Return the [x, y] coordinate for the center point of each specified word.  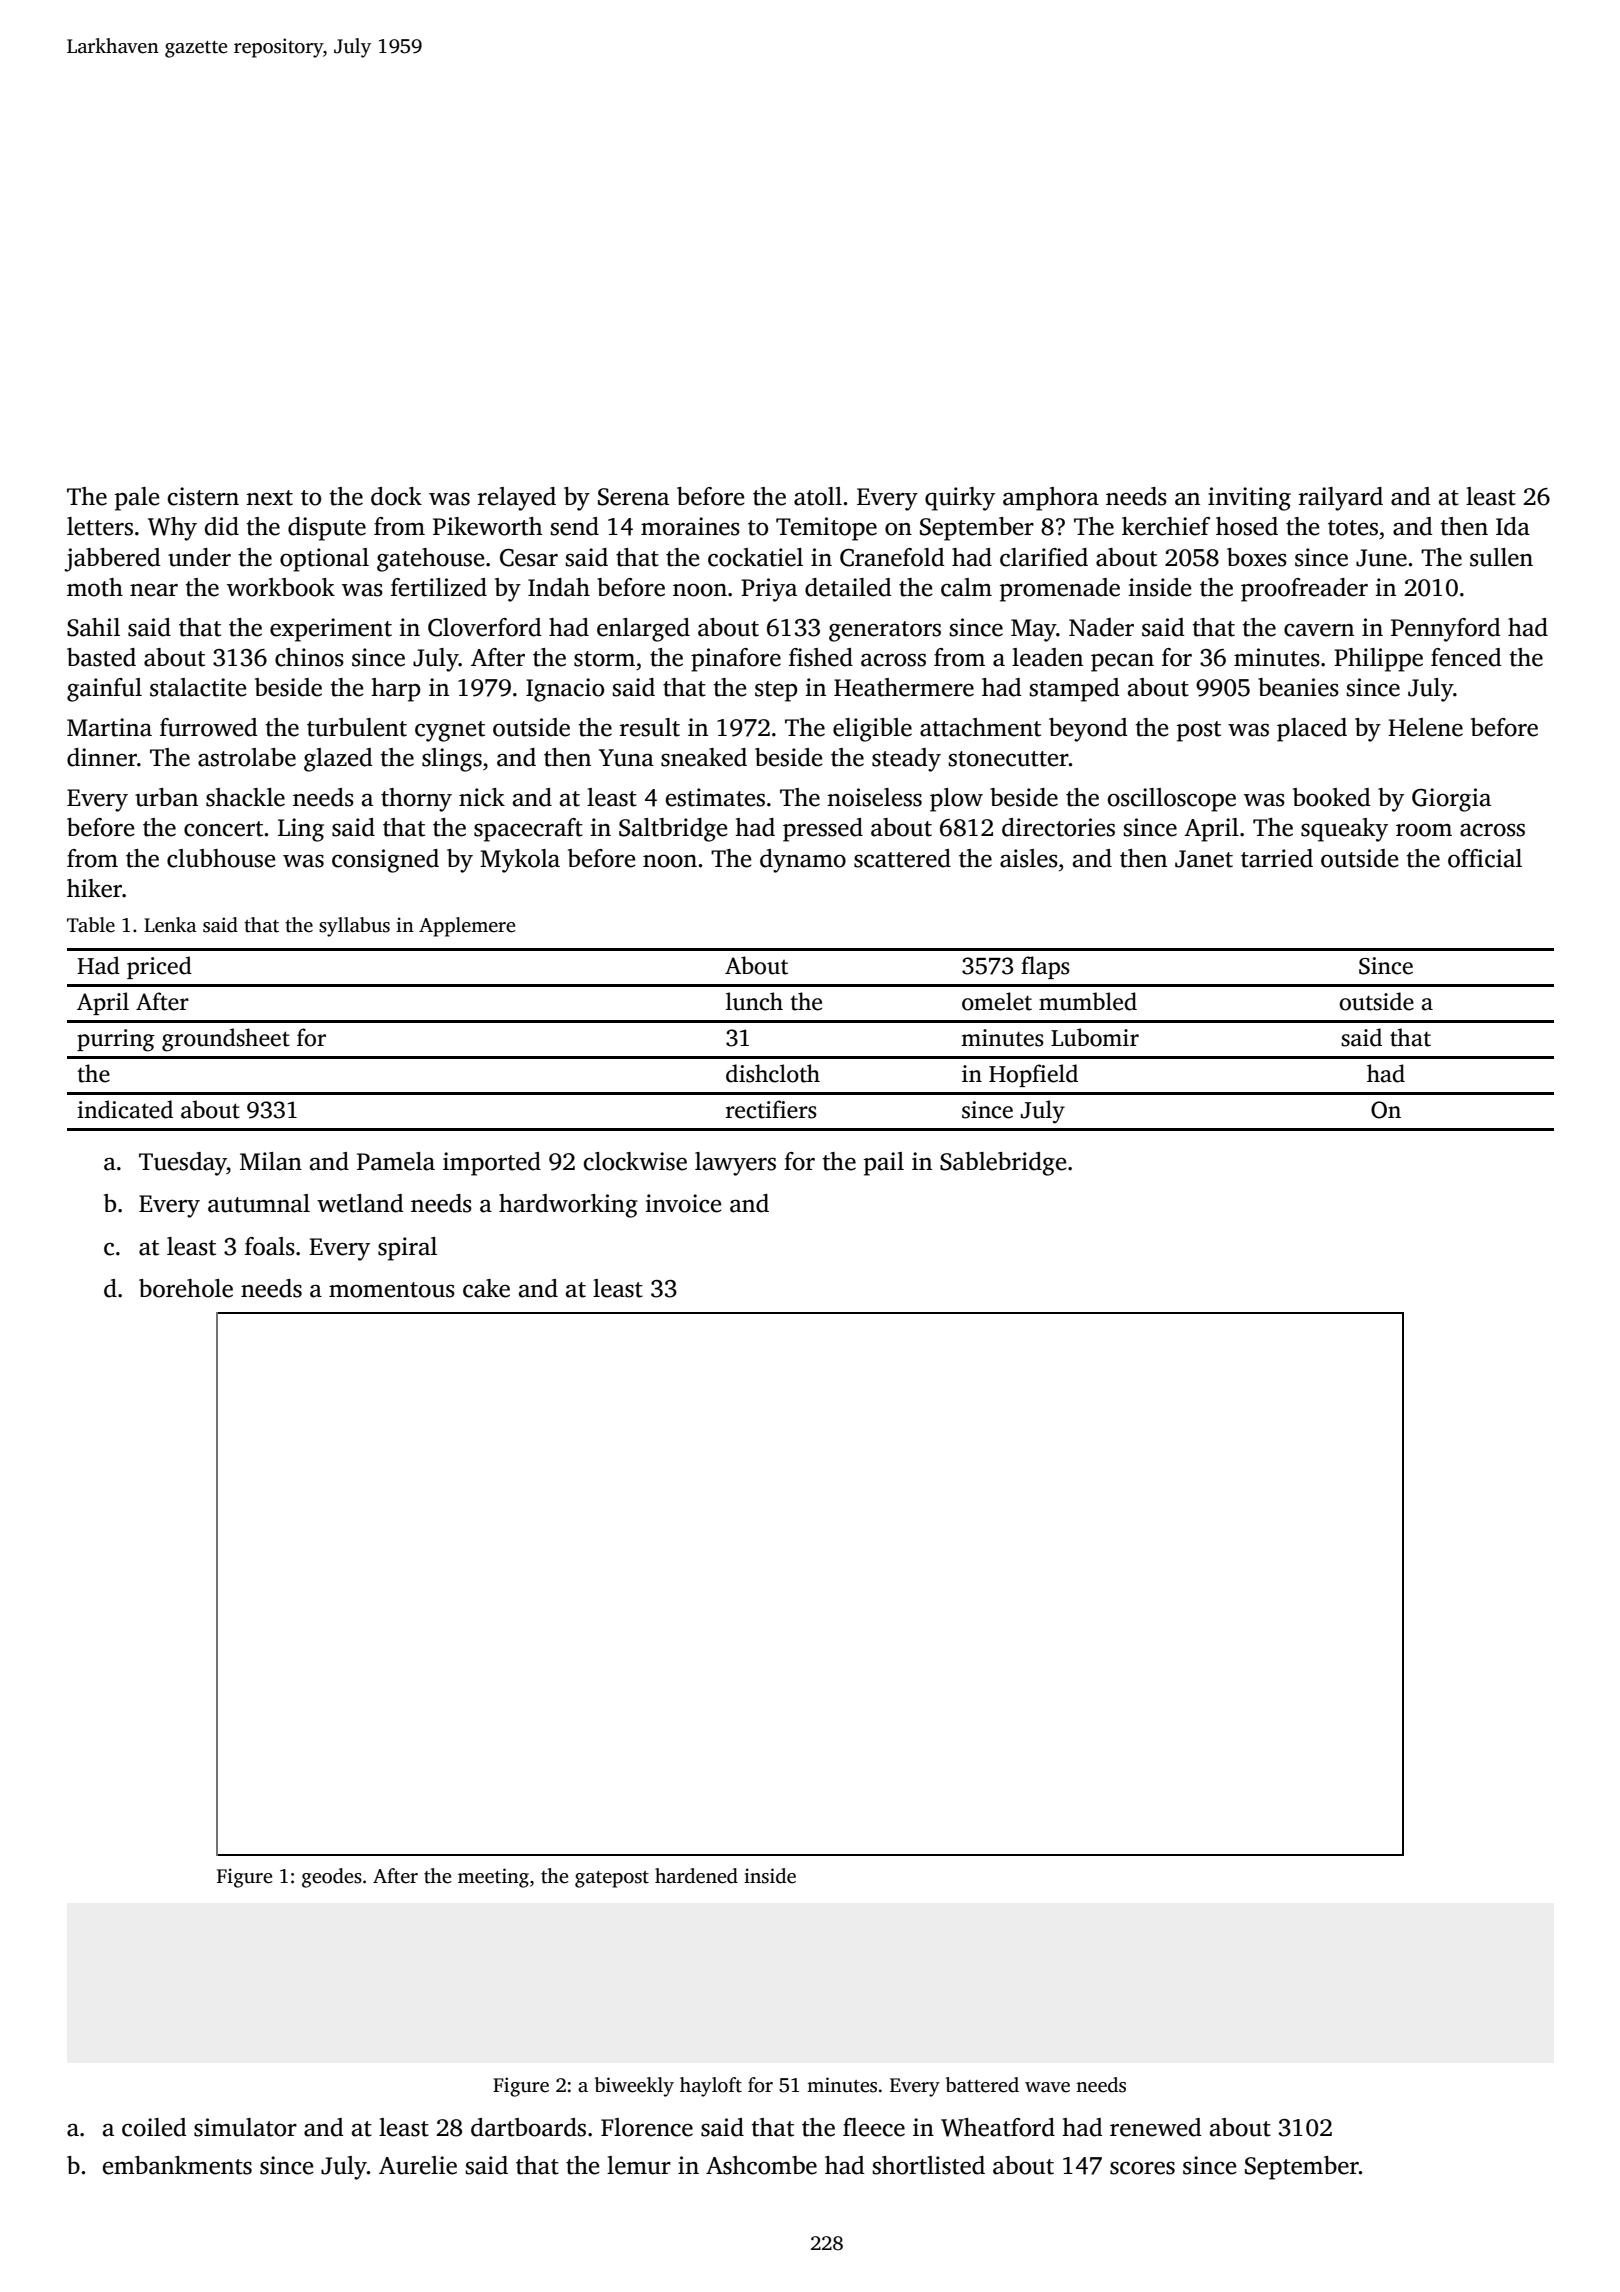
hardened [696, 1876]
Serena [633, 497]
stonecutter [1008, 759]
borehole [186, 1288]
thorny [416, 800]
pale [137, 499]
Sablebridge [1003, 1164]
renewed [1156, 2127]
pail [884, 1164]
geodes [332, 1878]
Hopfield [1033, 1075]
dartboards [528, 2127]
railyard [1341, 499]
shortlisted [928, 2165]
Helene [1425, 727]
